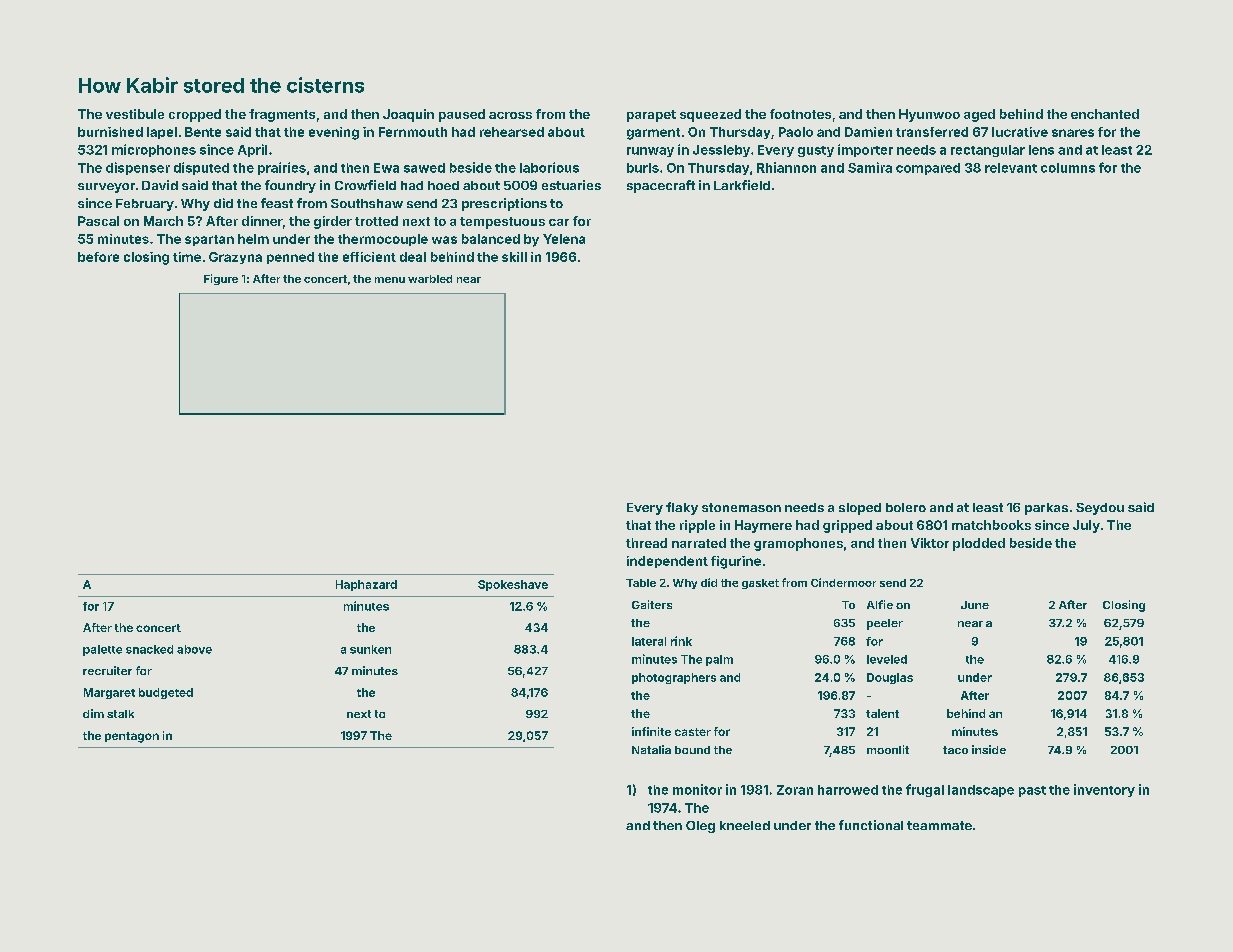 This document has height=952, width=1233. What do you see at coordinates (653, 134) in the document?
I see `garment` at bounding box center [653, 134].
